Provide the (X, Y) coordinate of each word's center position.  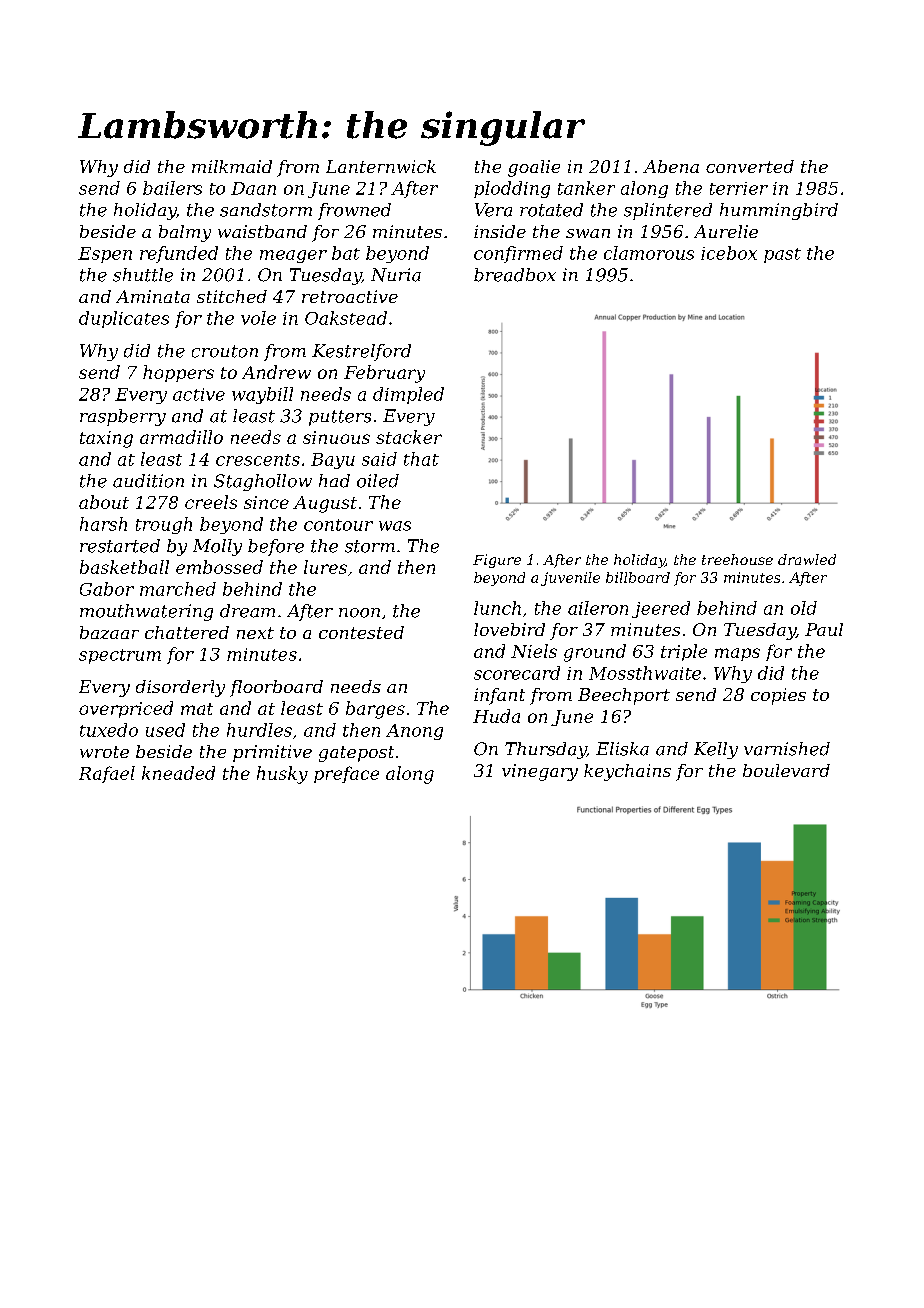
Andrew (276, 372)
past (782, 255)
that (421, 459)
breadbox (515, 275)
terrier (739, 188)
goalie (534, 168)
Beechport (624, 696)
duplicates (124, 319)
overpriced (126, 709)
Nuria (396, 275)
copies (778, 696)
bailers (172, 188)
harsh (103, 524)
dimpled (408, 395)
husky (282, 775)
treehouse (737, 559)
